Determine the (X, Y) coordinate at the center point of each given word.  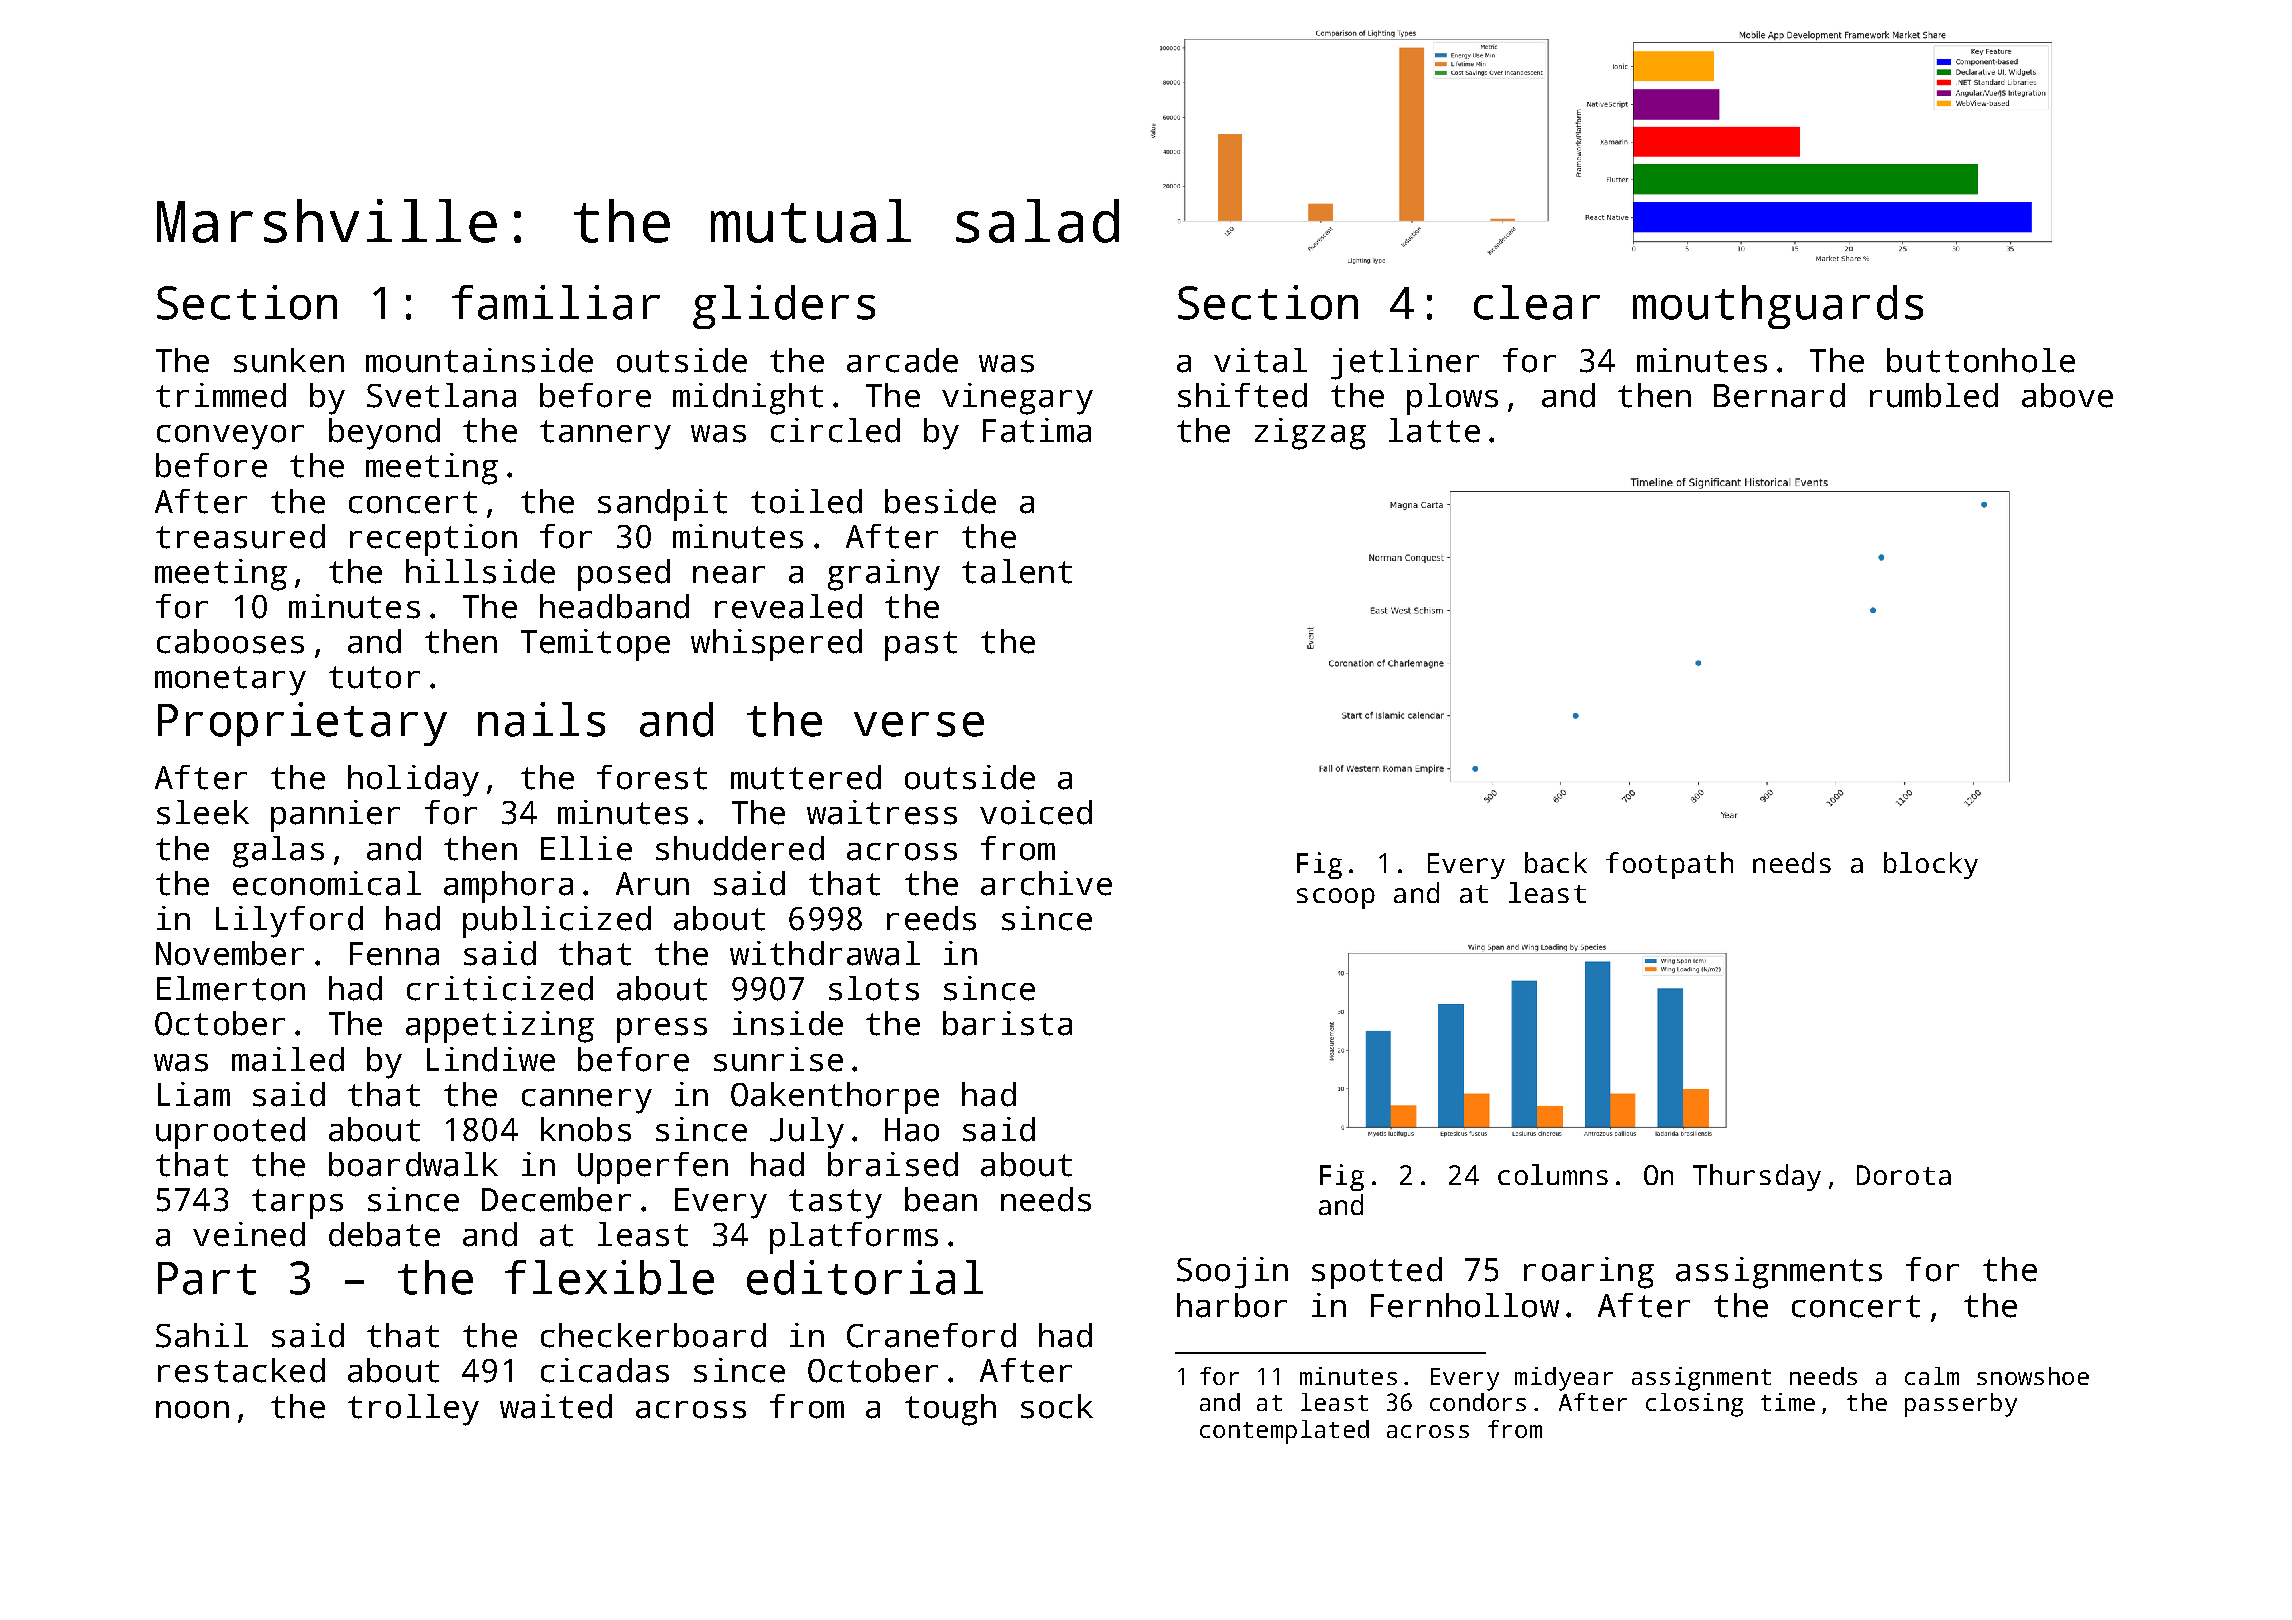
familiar (556, 302)
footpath (1669, 865)
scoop (1336, 898)
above (2067, 395)
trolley (413, 1410)
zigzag (1310, 434)
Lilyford (289, 922)
